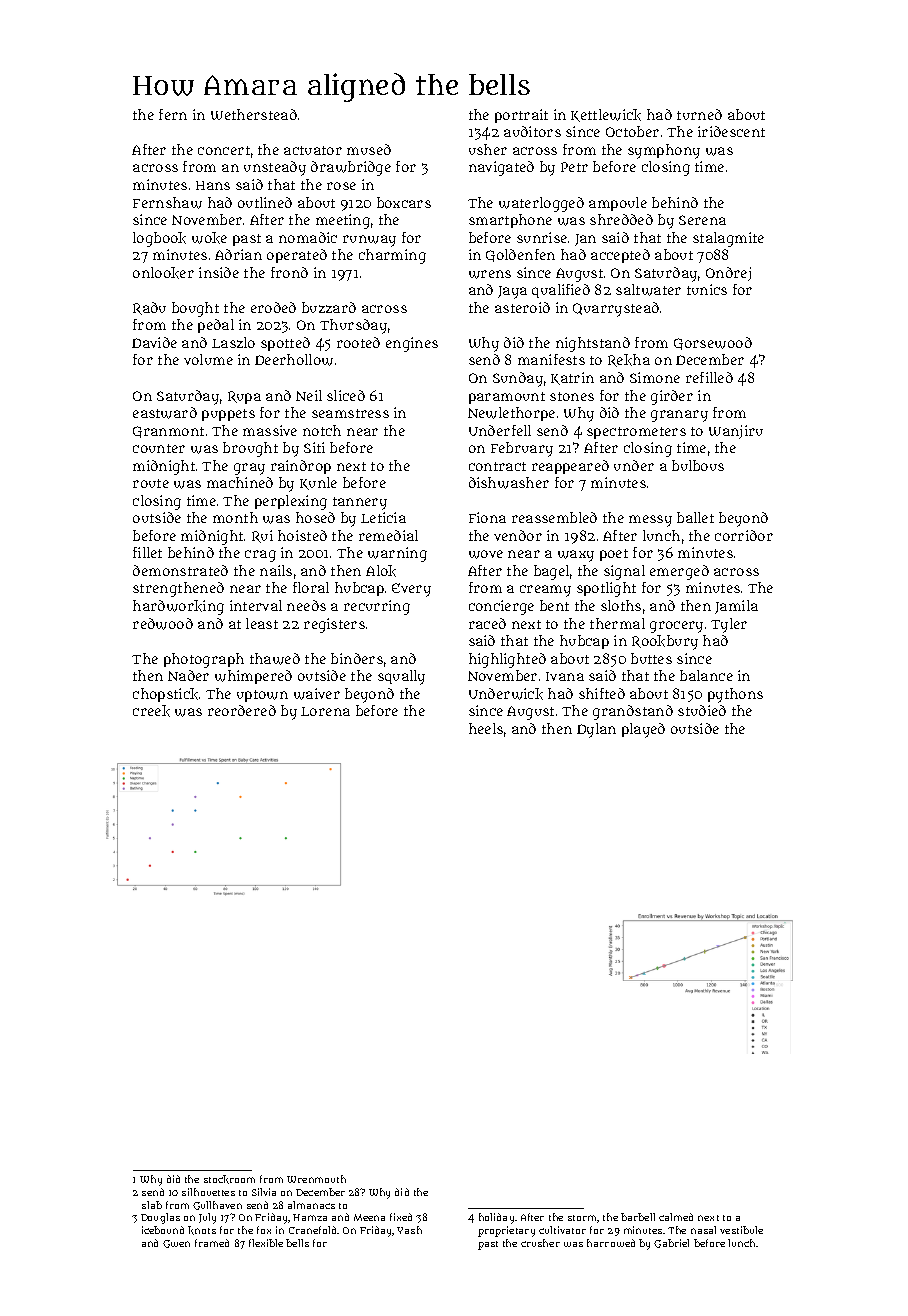 The height and width of the screenshot is (1316, 908). Describe the element at coordinates (572, 396) in the screenshot. I see `stones` at that location.
